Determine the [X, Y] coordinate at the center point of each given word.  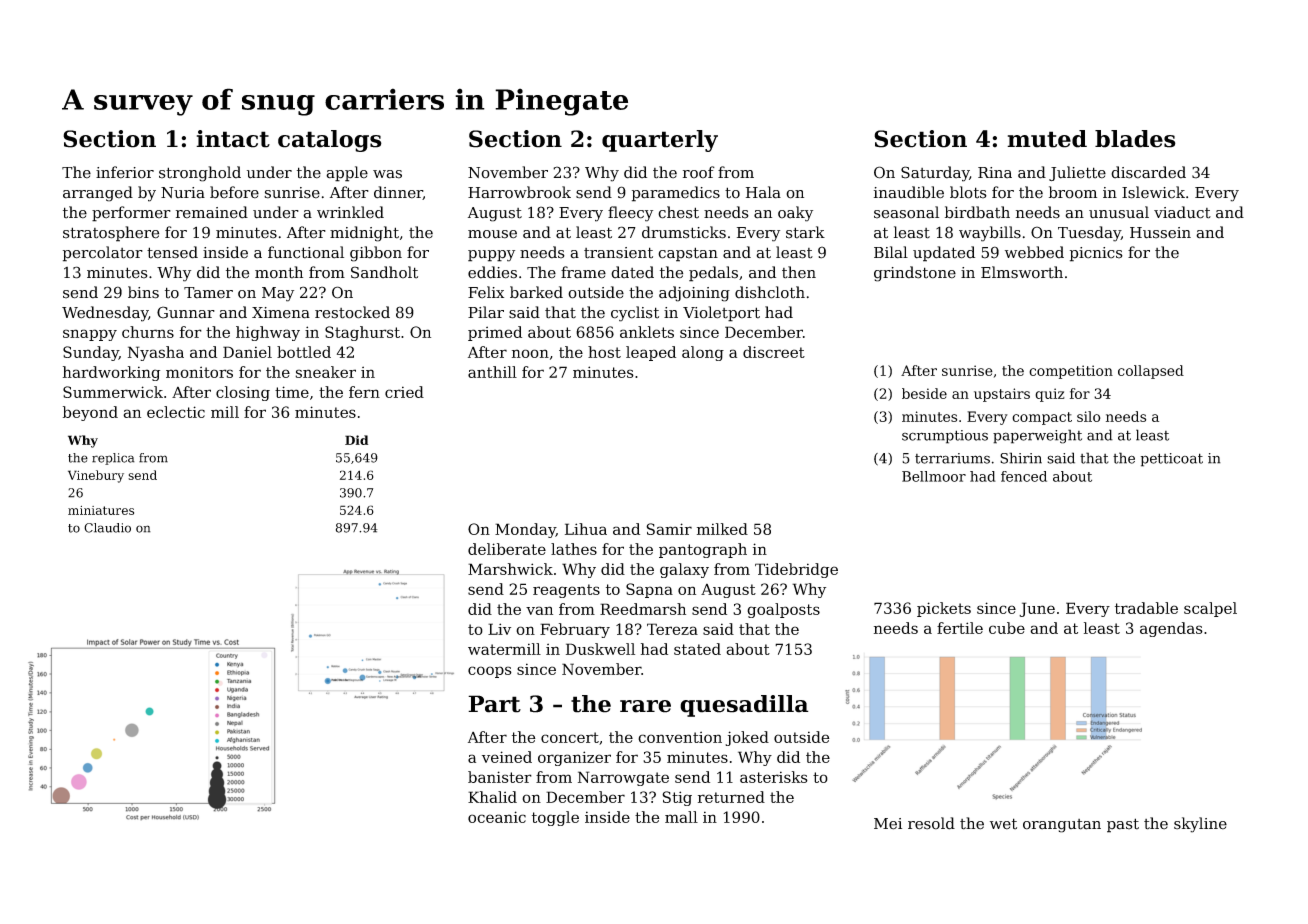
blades [1135, 139]
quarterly [660, 141]
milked [722, 529]
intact [233, 139]
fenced [1024, 476]
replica [113, 459]
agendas [1171, 629]
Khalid [492, 797]
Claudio [107, 528]
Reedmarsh [643, 609]
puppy [491, 256]
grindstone [915, 274]
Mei [888, 824]
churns [148, 332]
